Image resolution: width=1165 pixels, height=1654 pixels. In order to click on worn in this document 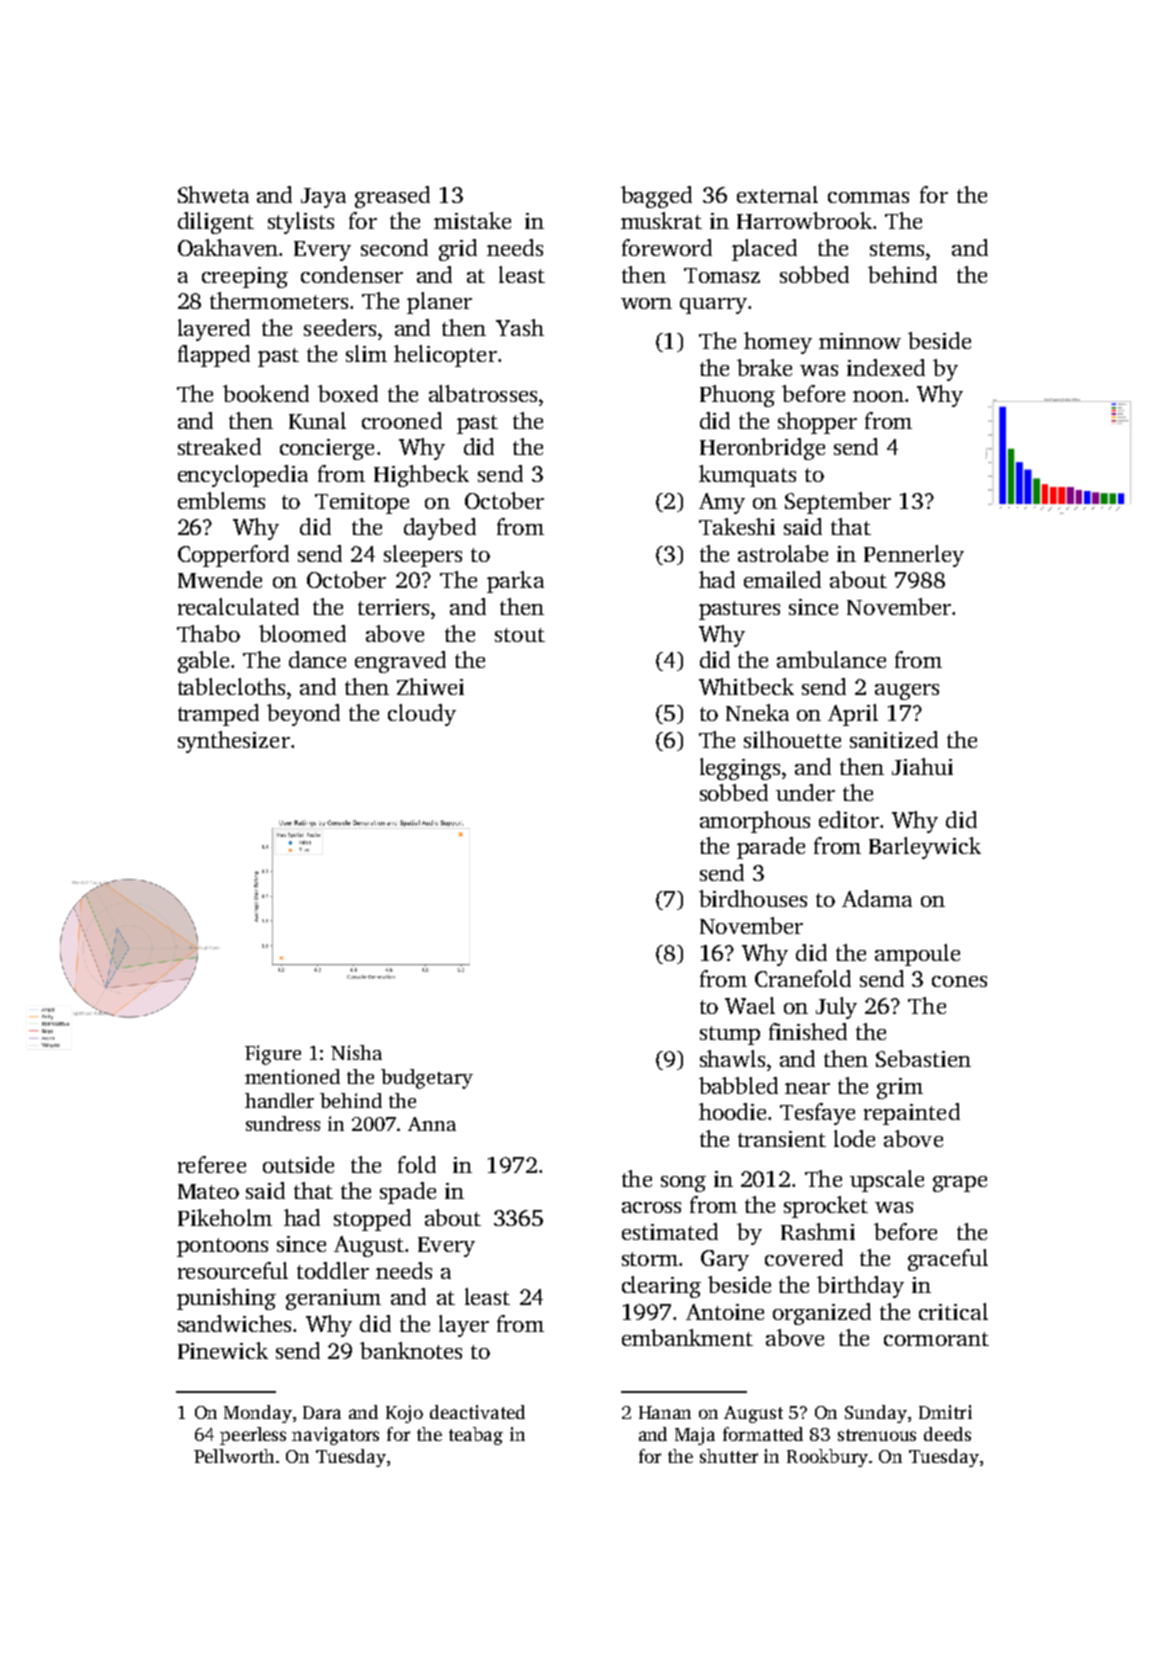, I will do `click(646, 303)`.
